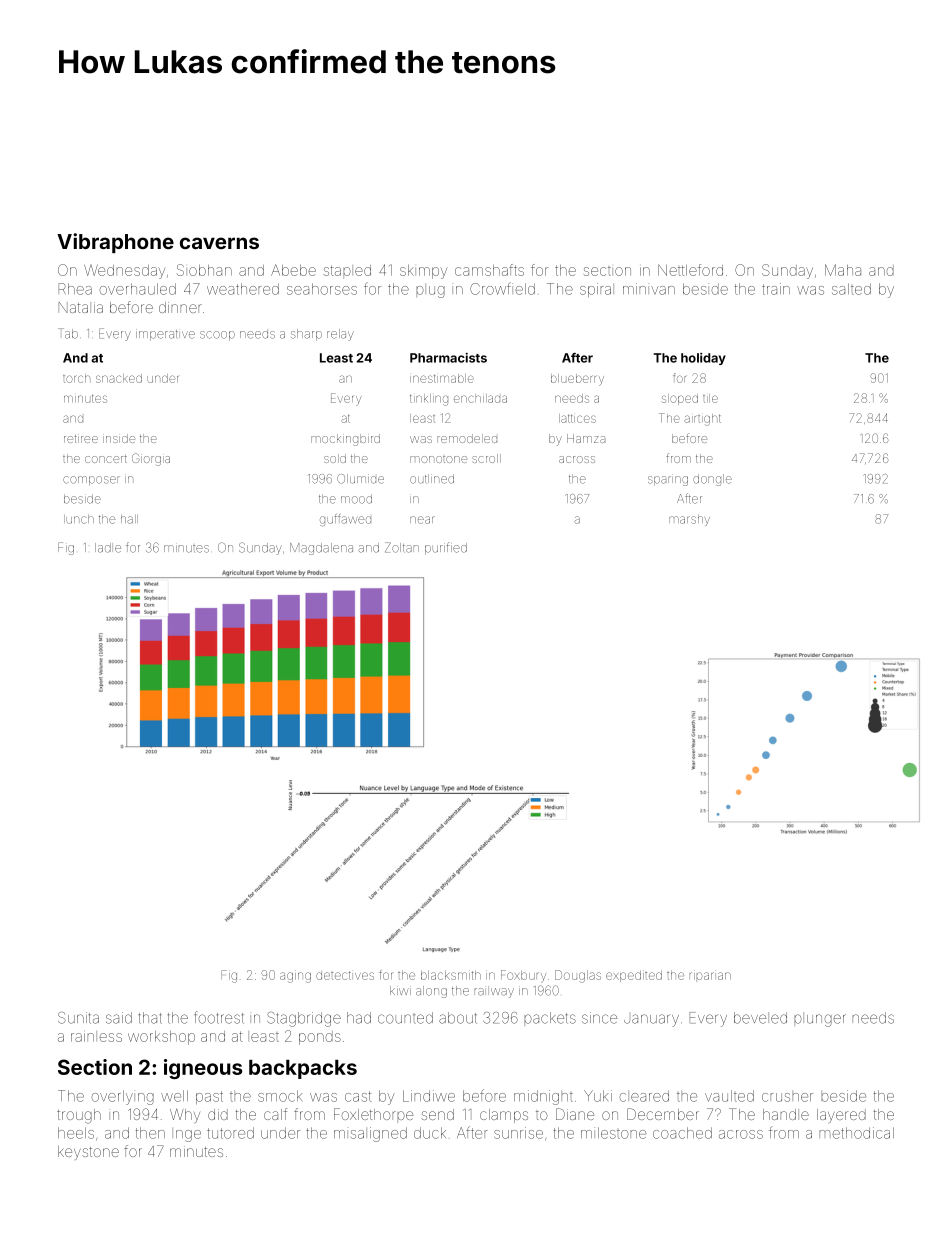  I want to click on Nettleford, so click(690, 270).
